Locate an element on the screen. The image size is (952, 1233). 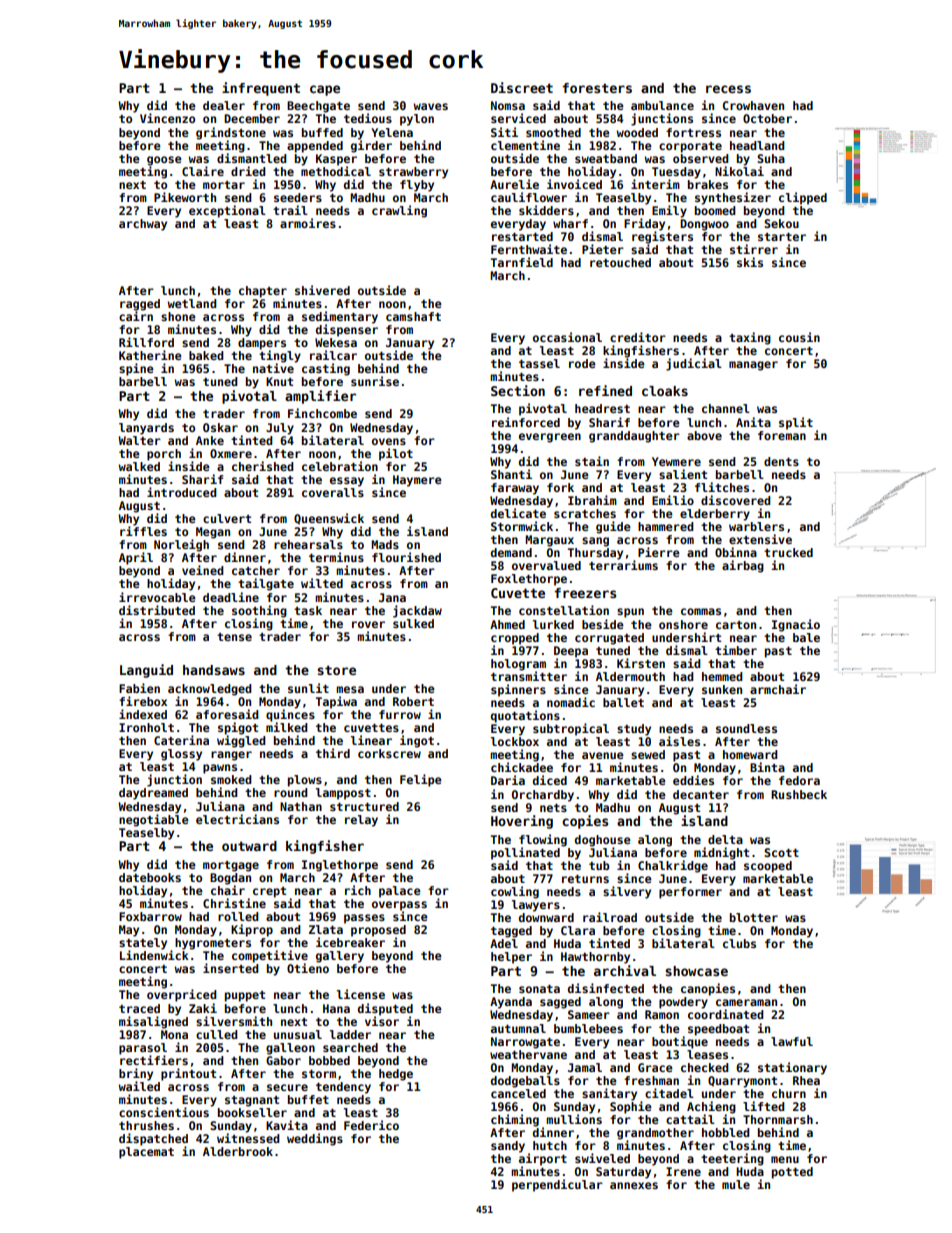
Otieno is located at coordinates (308, 968).
